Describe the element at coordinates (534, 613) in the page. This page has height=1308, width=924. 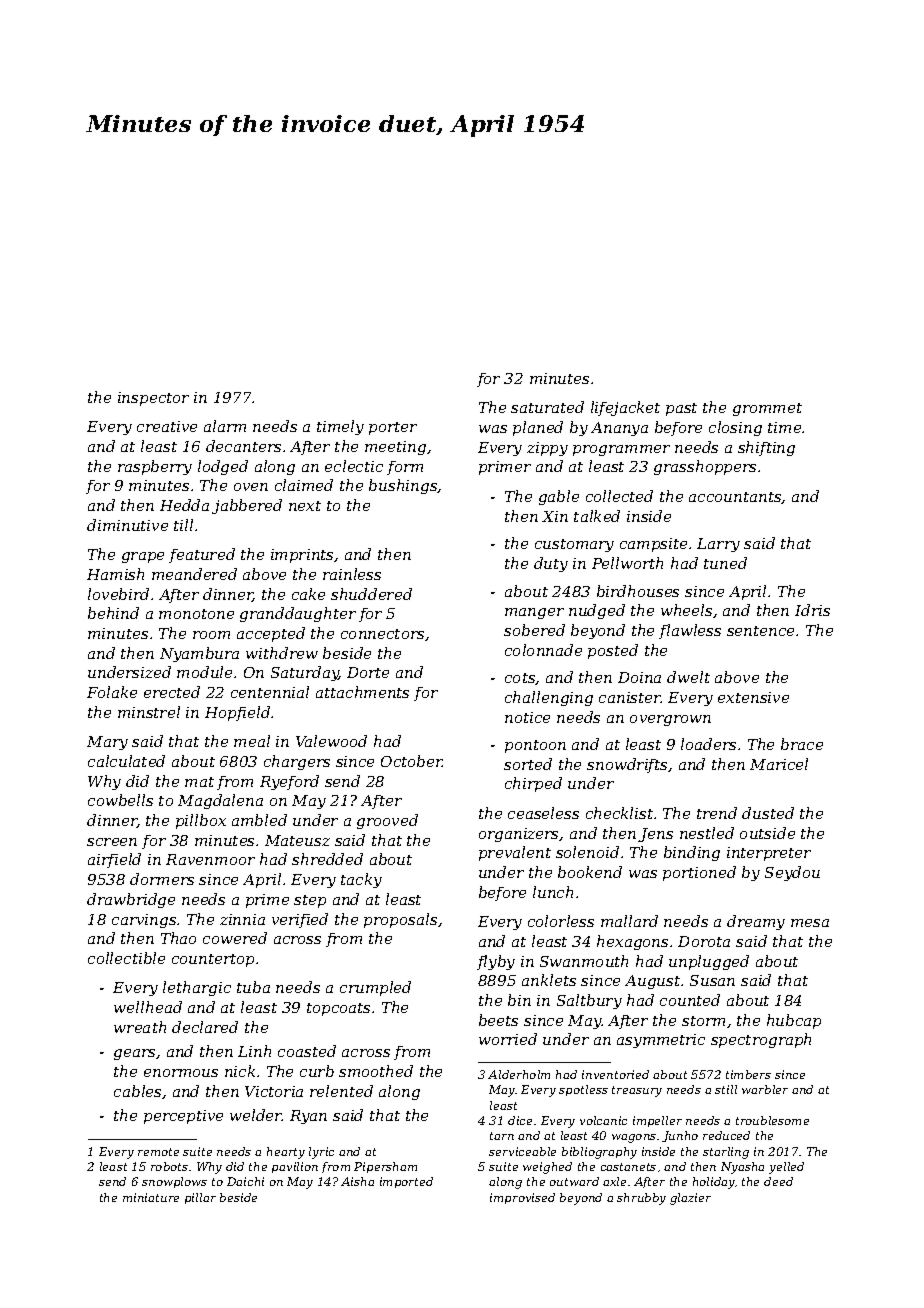
I see `manger` at that location.
